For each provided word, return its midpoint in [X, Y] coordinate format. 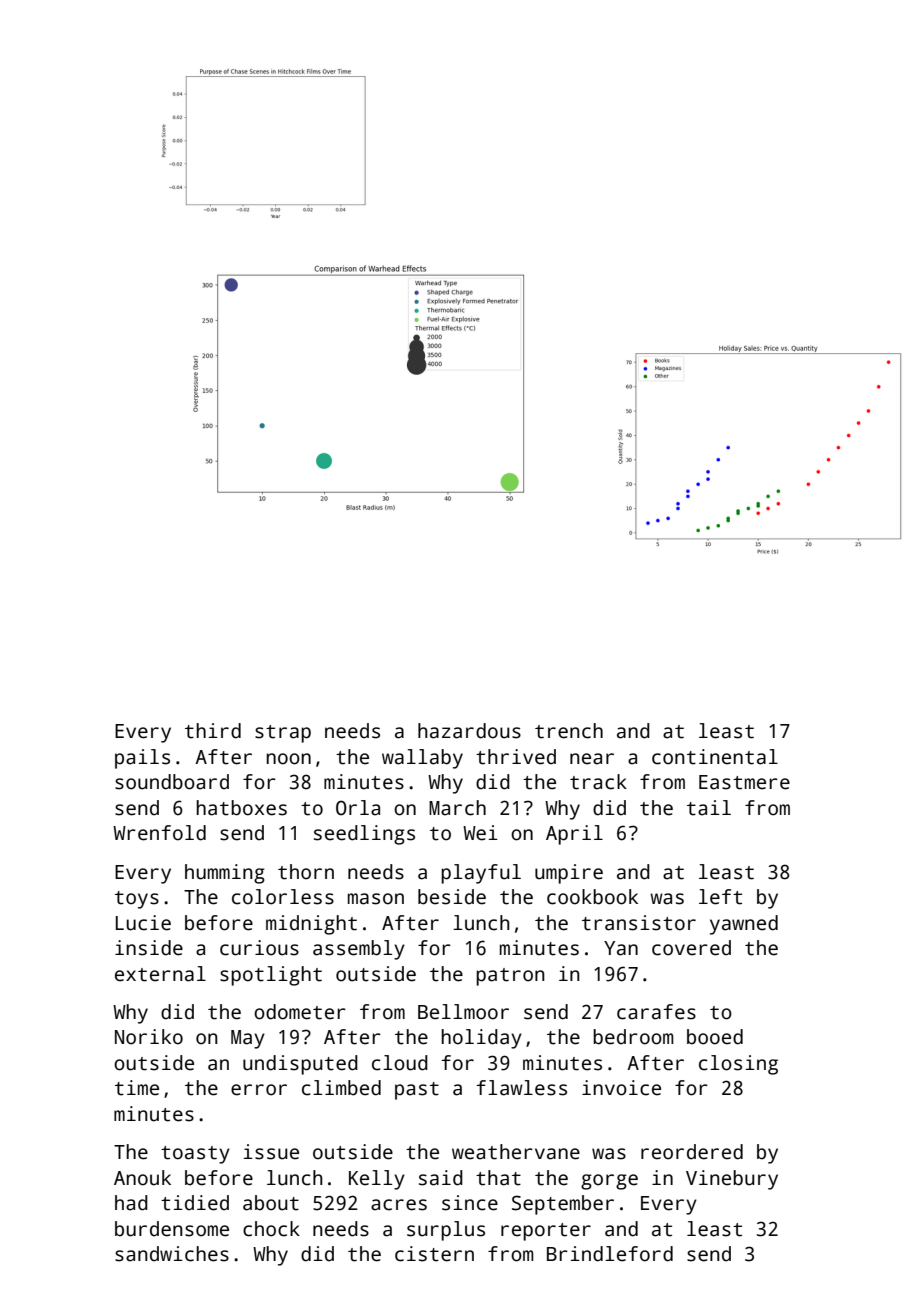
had [131, 1203]
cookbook [592, 897]
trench [569, 731]
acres [399, 1205]
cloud [400, 1063]
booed [715, 1037]
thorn [306, 872]
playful [481, 874]
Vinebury [732, 1180]
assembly [359, 950]
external [160, 974]
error [259, 1090]
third [213, 731]
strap [283, 734]
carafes [656, 1012]
